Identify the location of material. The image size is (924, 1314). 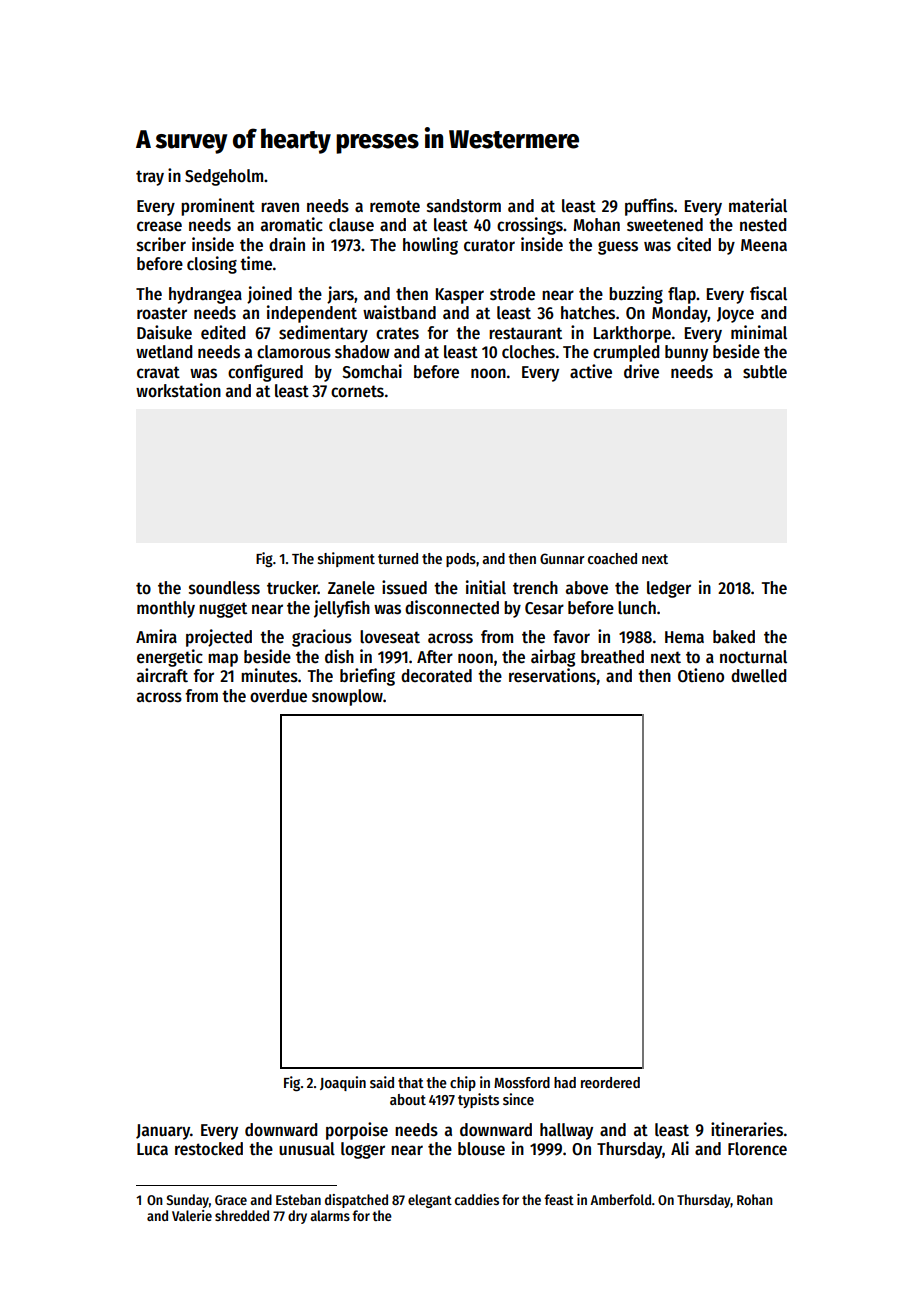
(758, 205).
